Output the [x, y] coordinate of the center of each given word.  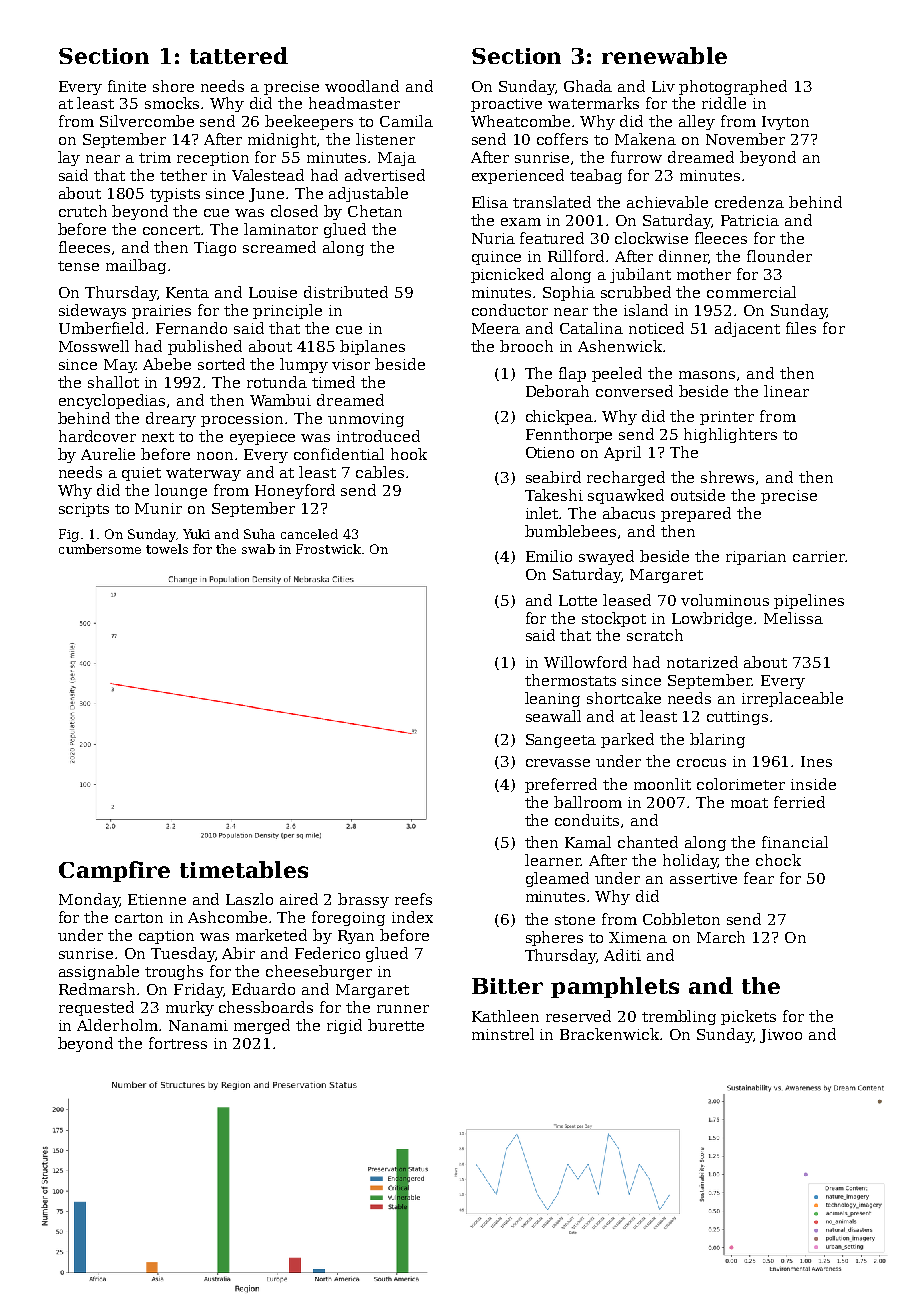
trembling [679, 1017]
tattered [239, 55]
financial [795, 842]
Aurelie [108, 454]
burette [396, 1025]
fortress [178, 1043]
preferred [561, 785]
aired [299, 899]
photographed [733, 87]
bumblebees [570, 531]
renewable [664, 55]
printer [727, 418]
